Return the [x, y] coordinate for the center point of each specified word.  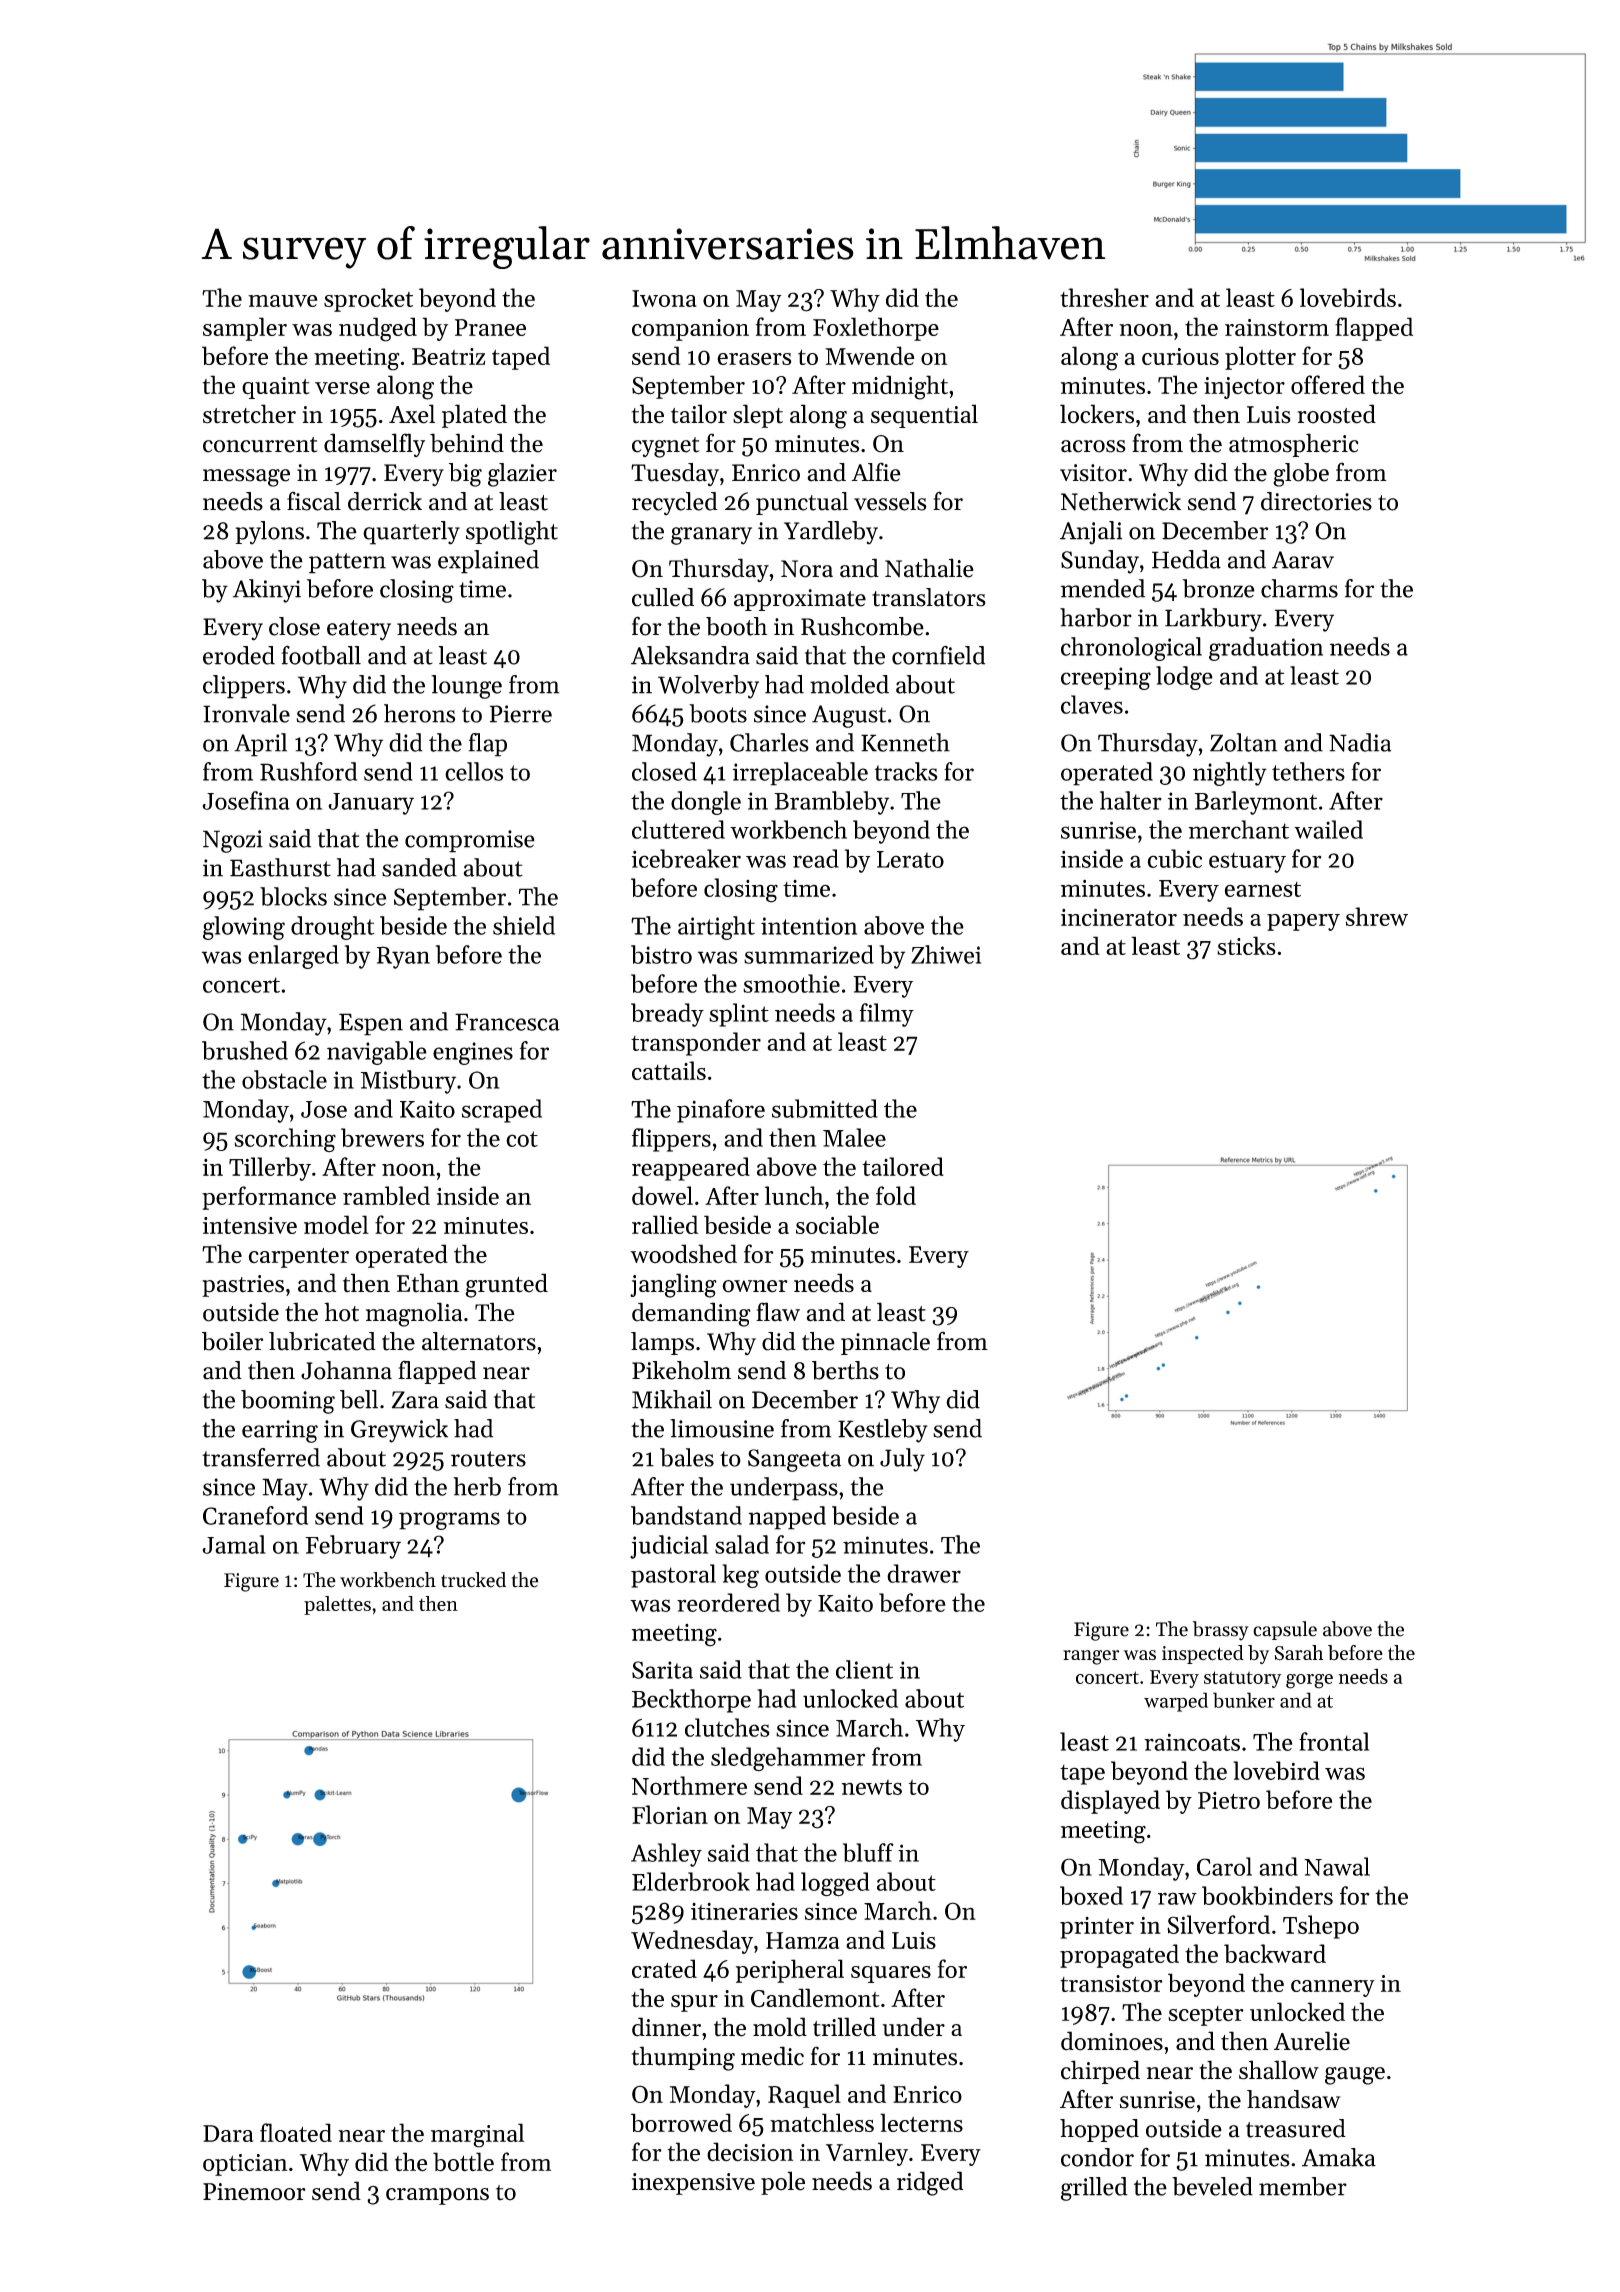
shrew [1377, 916]
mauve [282, 301]
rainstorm [1277, 327]
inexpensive [693, 2184]
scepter [1206, 2016]
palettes [337, 1605]
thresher [1104, 297]
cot [522, 1139]
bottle [463, 2162]
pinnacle [885, 1343]
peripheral [790, 1971]
